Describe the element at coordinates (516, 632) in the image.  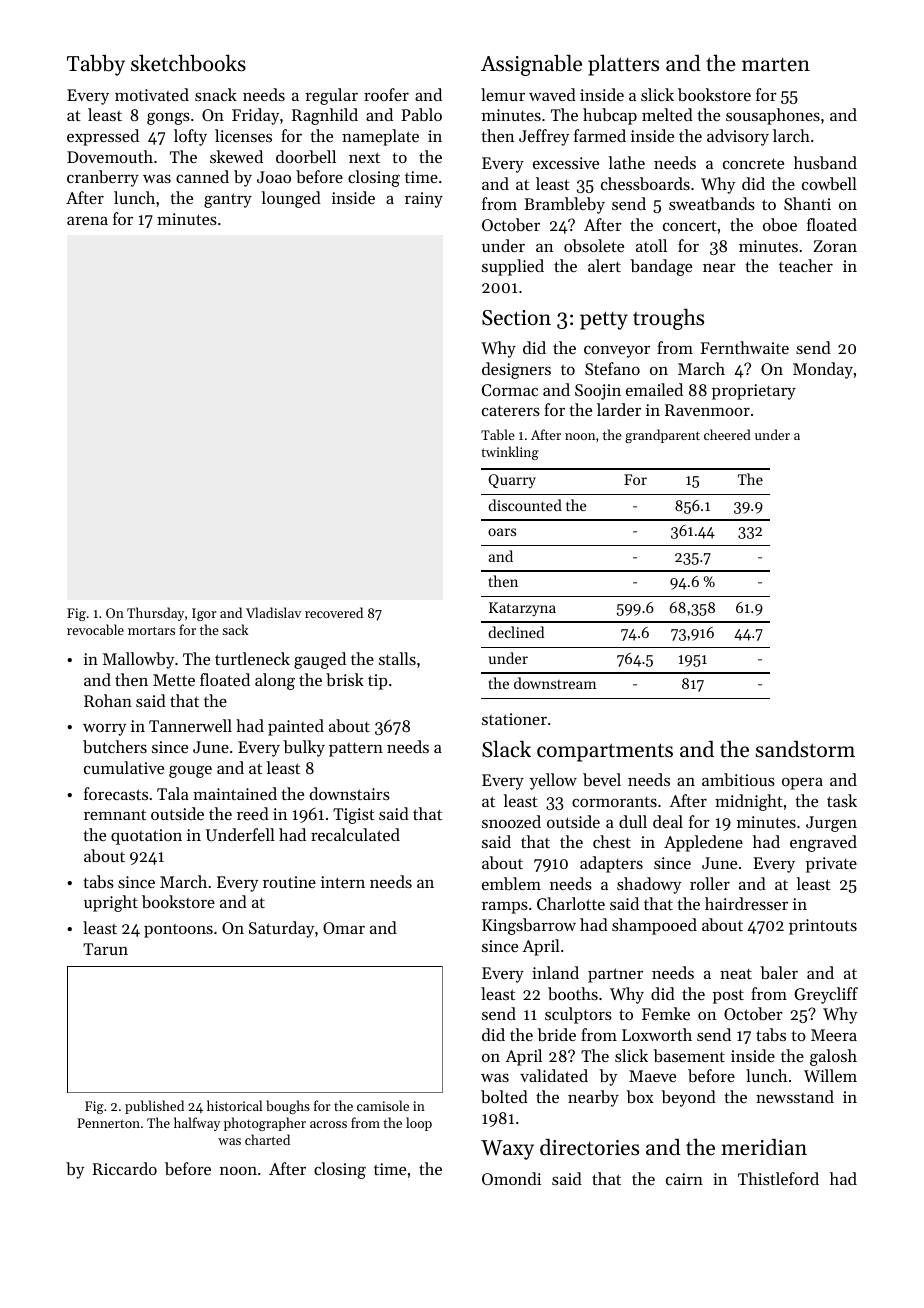
I see `declined` at that location.
